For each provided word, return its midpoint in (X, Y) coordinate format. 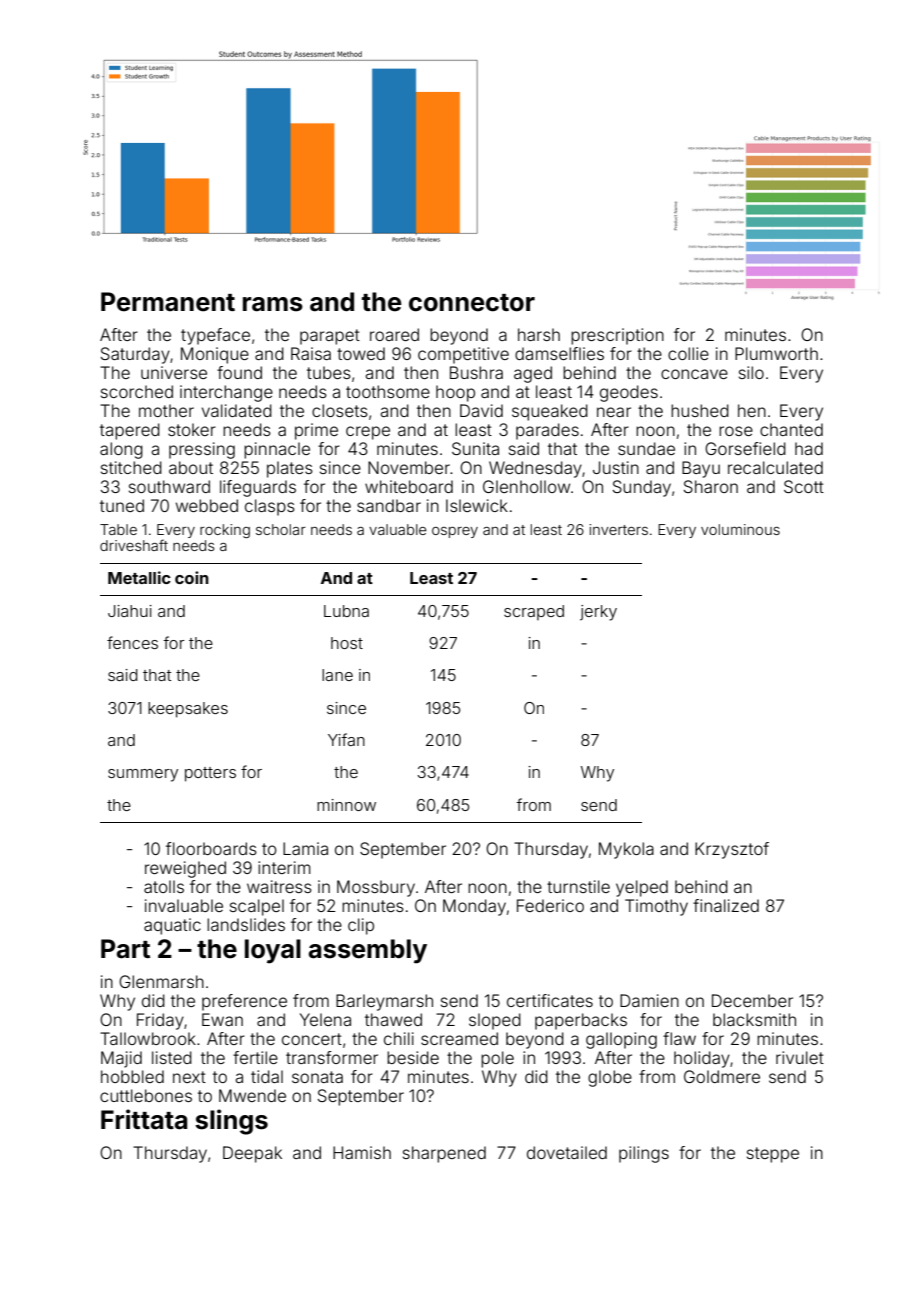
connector (472, 303)
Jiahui (130, 611)
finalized (726, 905)
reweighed (185, 869)
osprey (455, 532)
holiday (702, 1059)
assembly (368, 951)
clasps (270, 507)
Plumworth (776, 353)
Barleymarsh (384, 1002)
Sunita (475, 448)
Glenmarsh (161, 981)
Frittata (144, 1119)
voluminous (740, 529)
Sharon (711, 486)
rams (273, 304)
